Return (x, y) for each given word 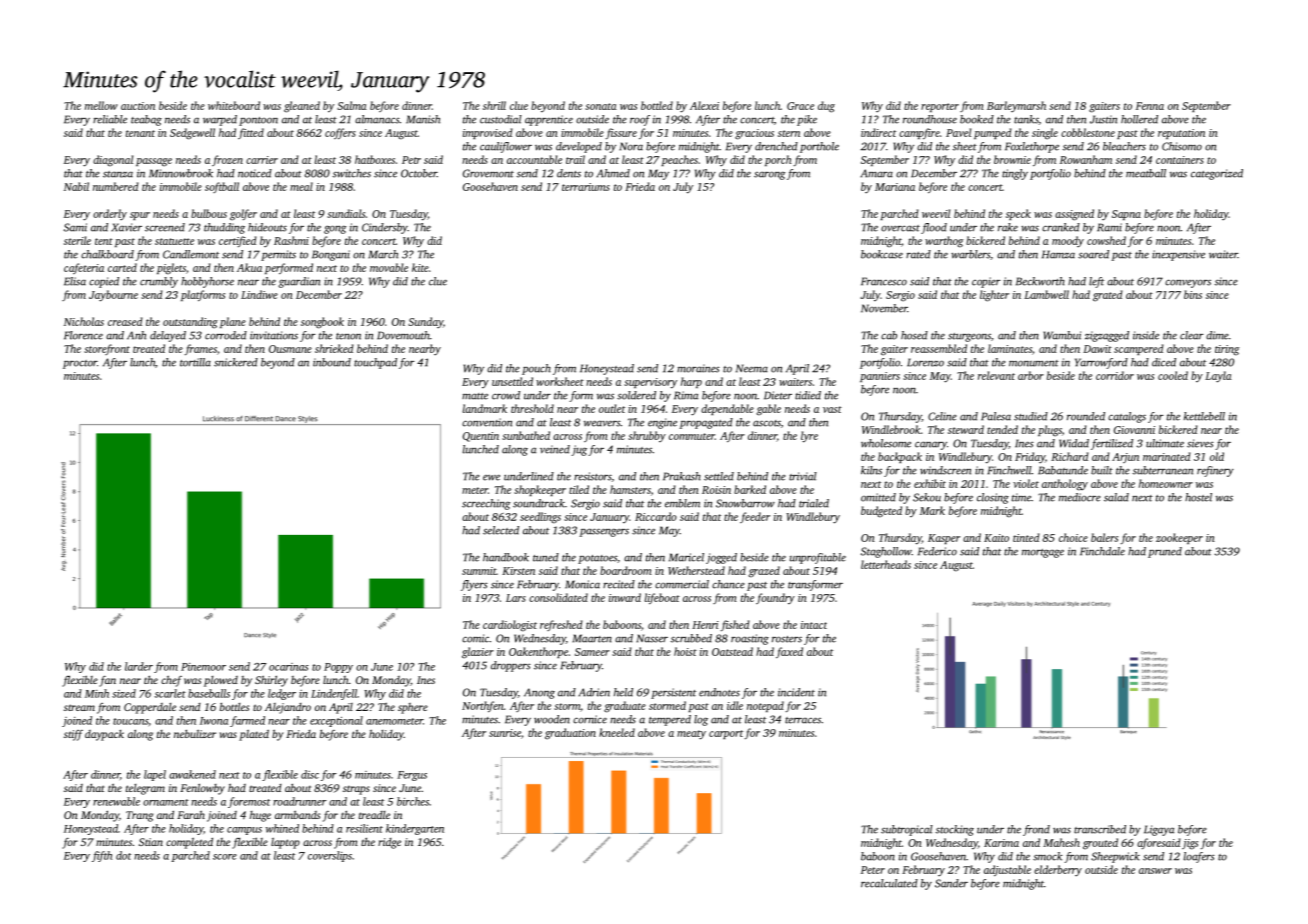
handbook (506, 557)
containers (1180, 160)
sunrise (505, 733)
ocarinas (289, 667)
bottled (657, 105)
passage (154, 162)
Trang (139, 816)
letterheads (886, 564)
